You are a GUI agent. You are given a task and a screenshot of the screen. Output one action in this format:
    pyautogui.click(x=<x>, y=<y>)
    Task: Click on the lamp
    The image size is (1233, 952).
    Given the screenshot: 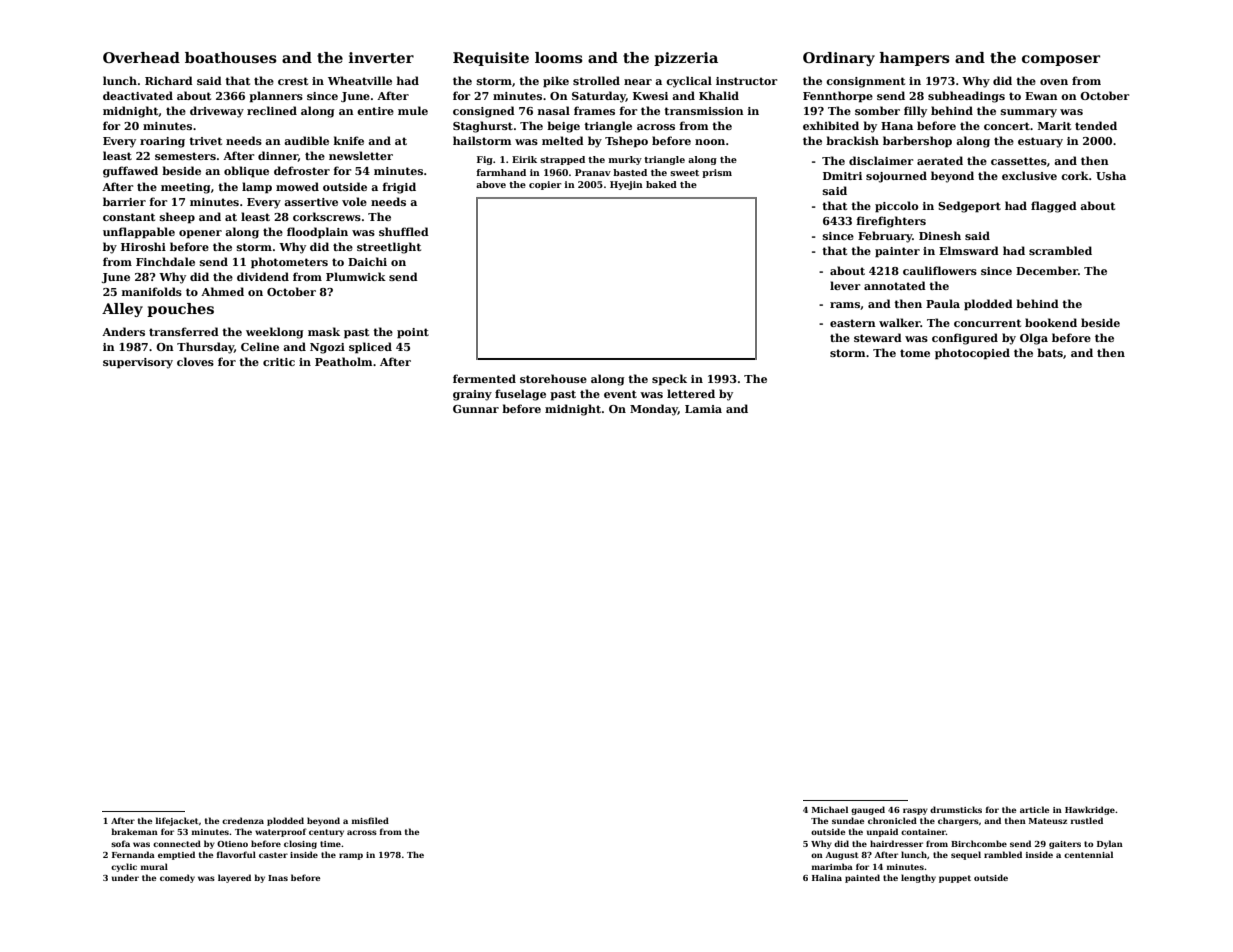 What is the action you would take?
    pyautogui.click(x=257, y=188)
